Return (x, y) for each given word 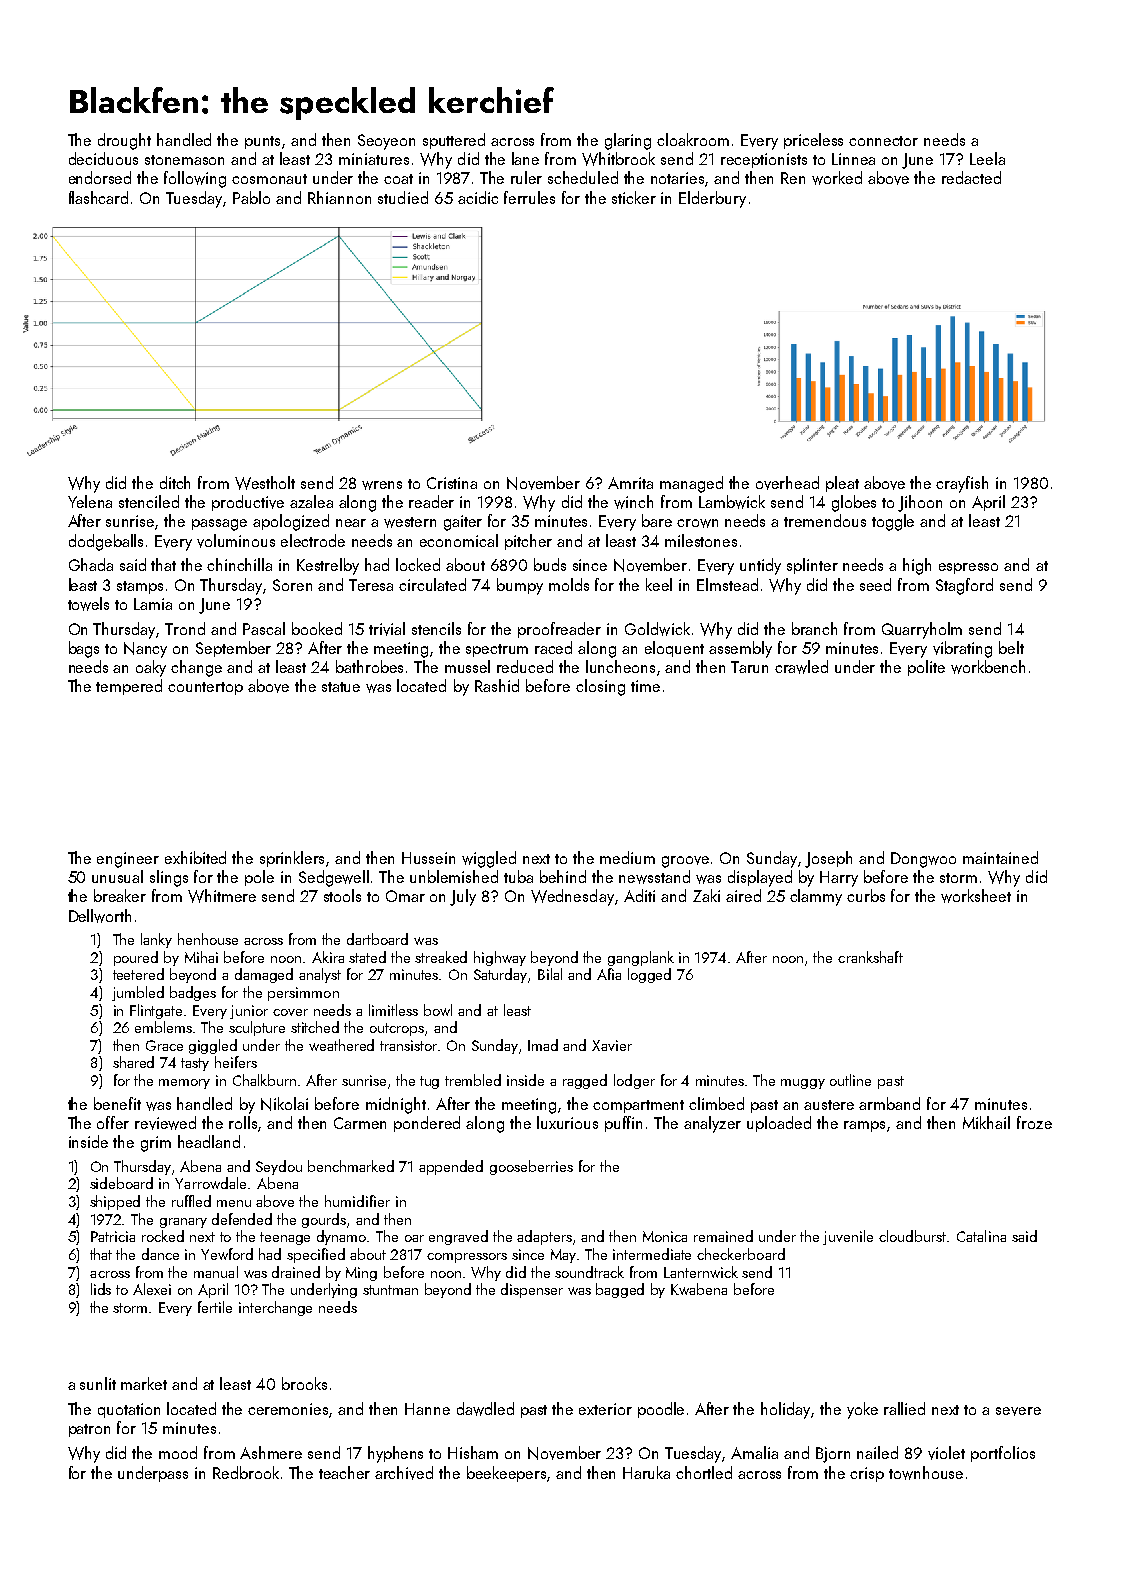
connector (883, 141)
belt (1011, 647)
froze (1034, 1122)
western (410, 522)
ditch (175, 482)
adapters (544, 1237)
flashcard (98, 197)
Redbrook (246, 1472)
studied (403, 197)
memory (184, 1084)
